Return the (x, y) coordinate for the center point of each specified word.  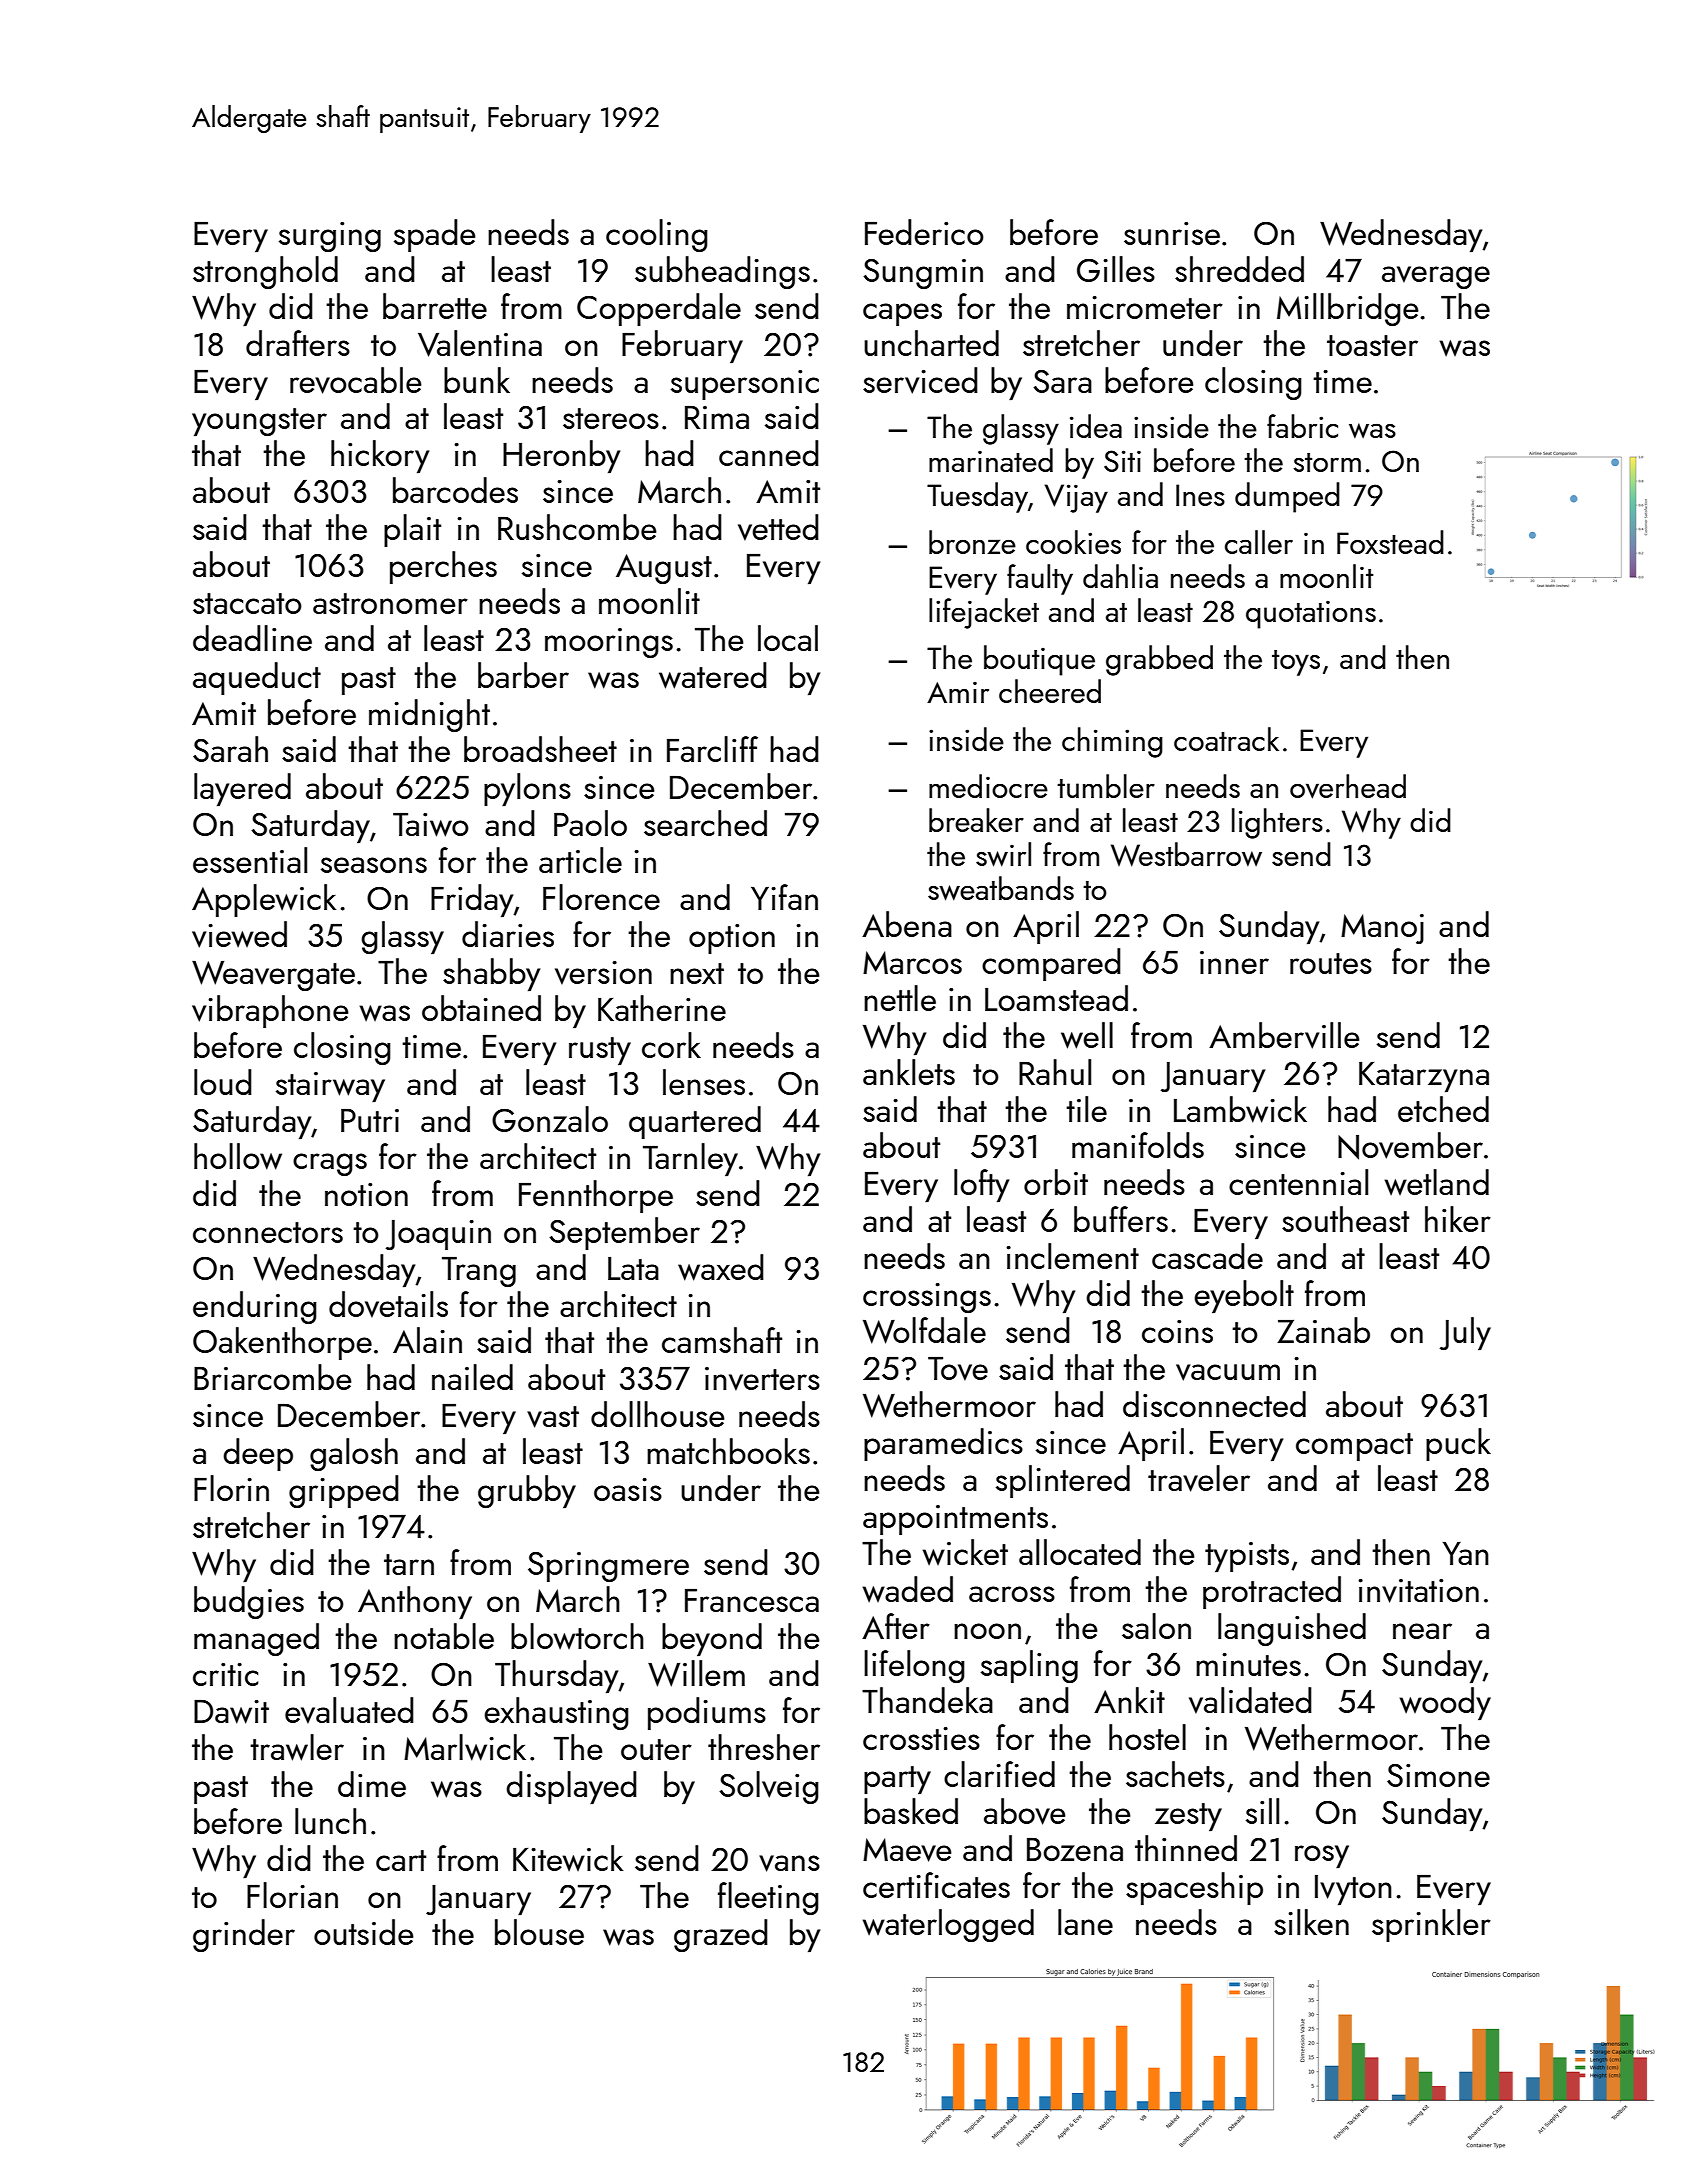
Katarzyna (1424, 1077)
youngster (259, 422)
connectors (268, 1232)
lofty (981, 1185)
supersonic (745, 385)
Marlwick (465, 1747)
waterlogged (948, 1925)
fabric (1302, 426)
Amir (958, 692)
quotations (1311, 615)
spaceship (1194, 1888)
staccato (247, 603)
